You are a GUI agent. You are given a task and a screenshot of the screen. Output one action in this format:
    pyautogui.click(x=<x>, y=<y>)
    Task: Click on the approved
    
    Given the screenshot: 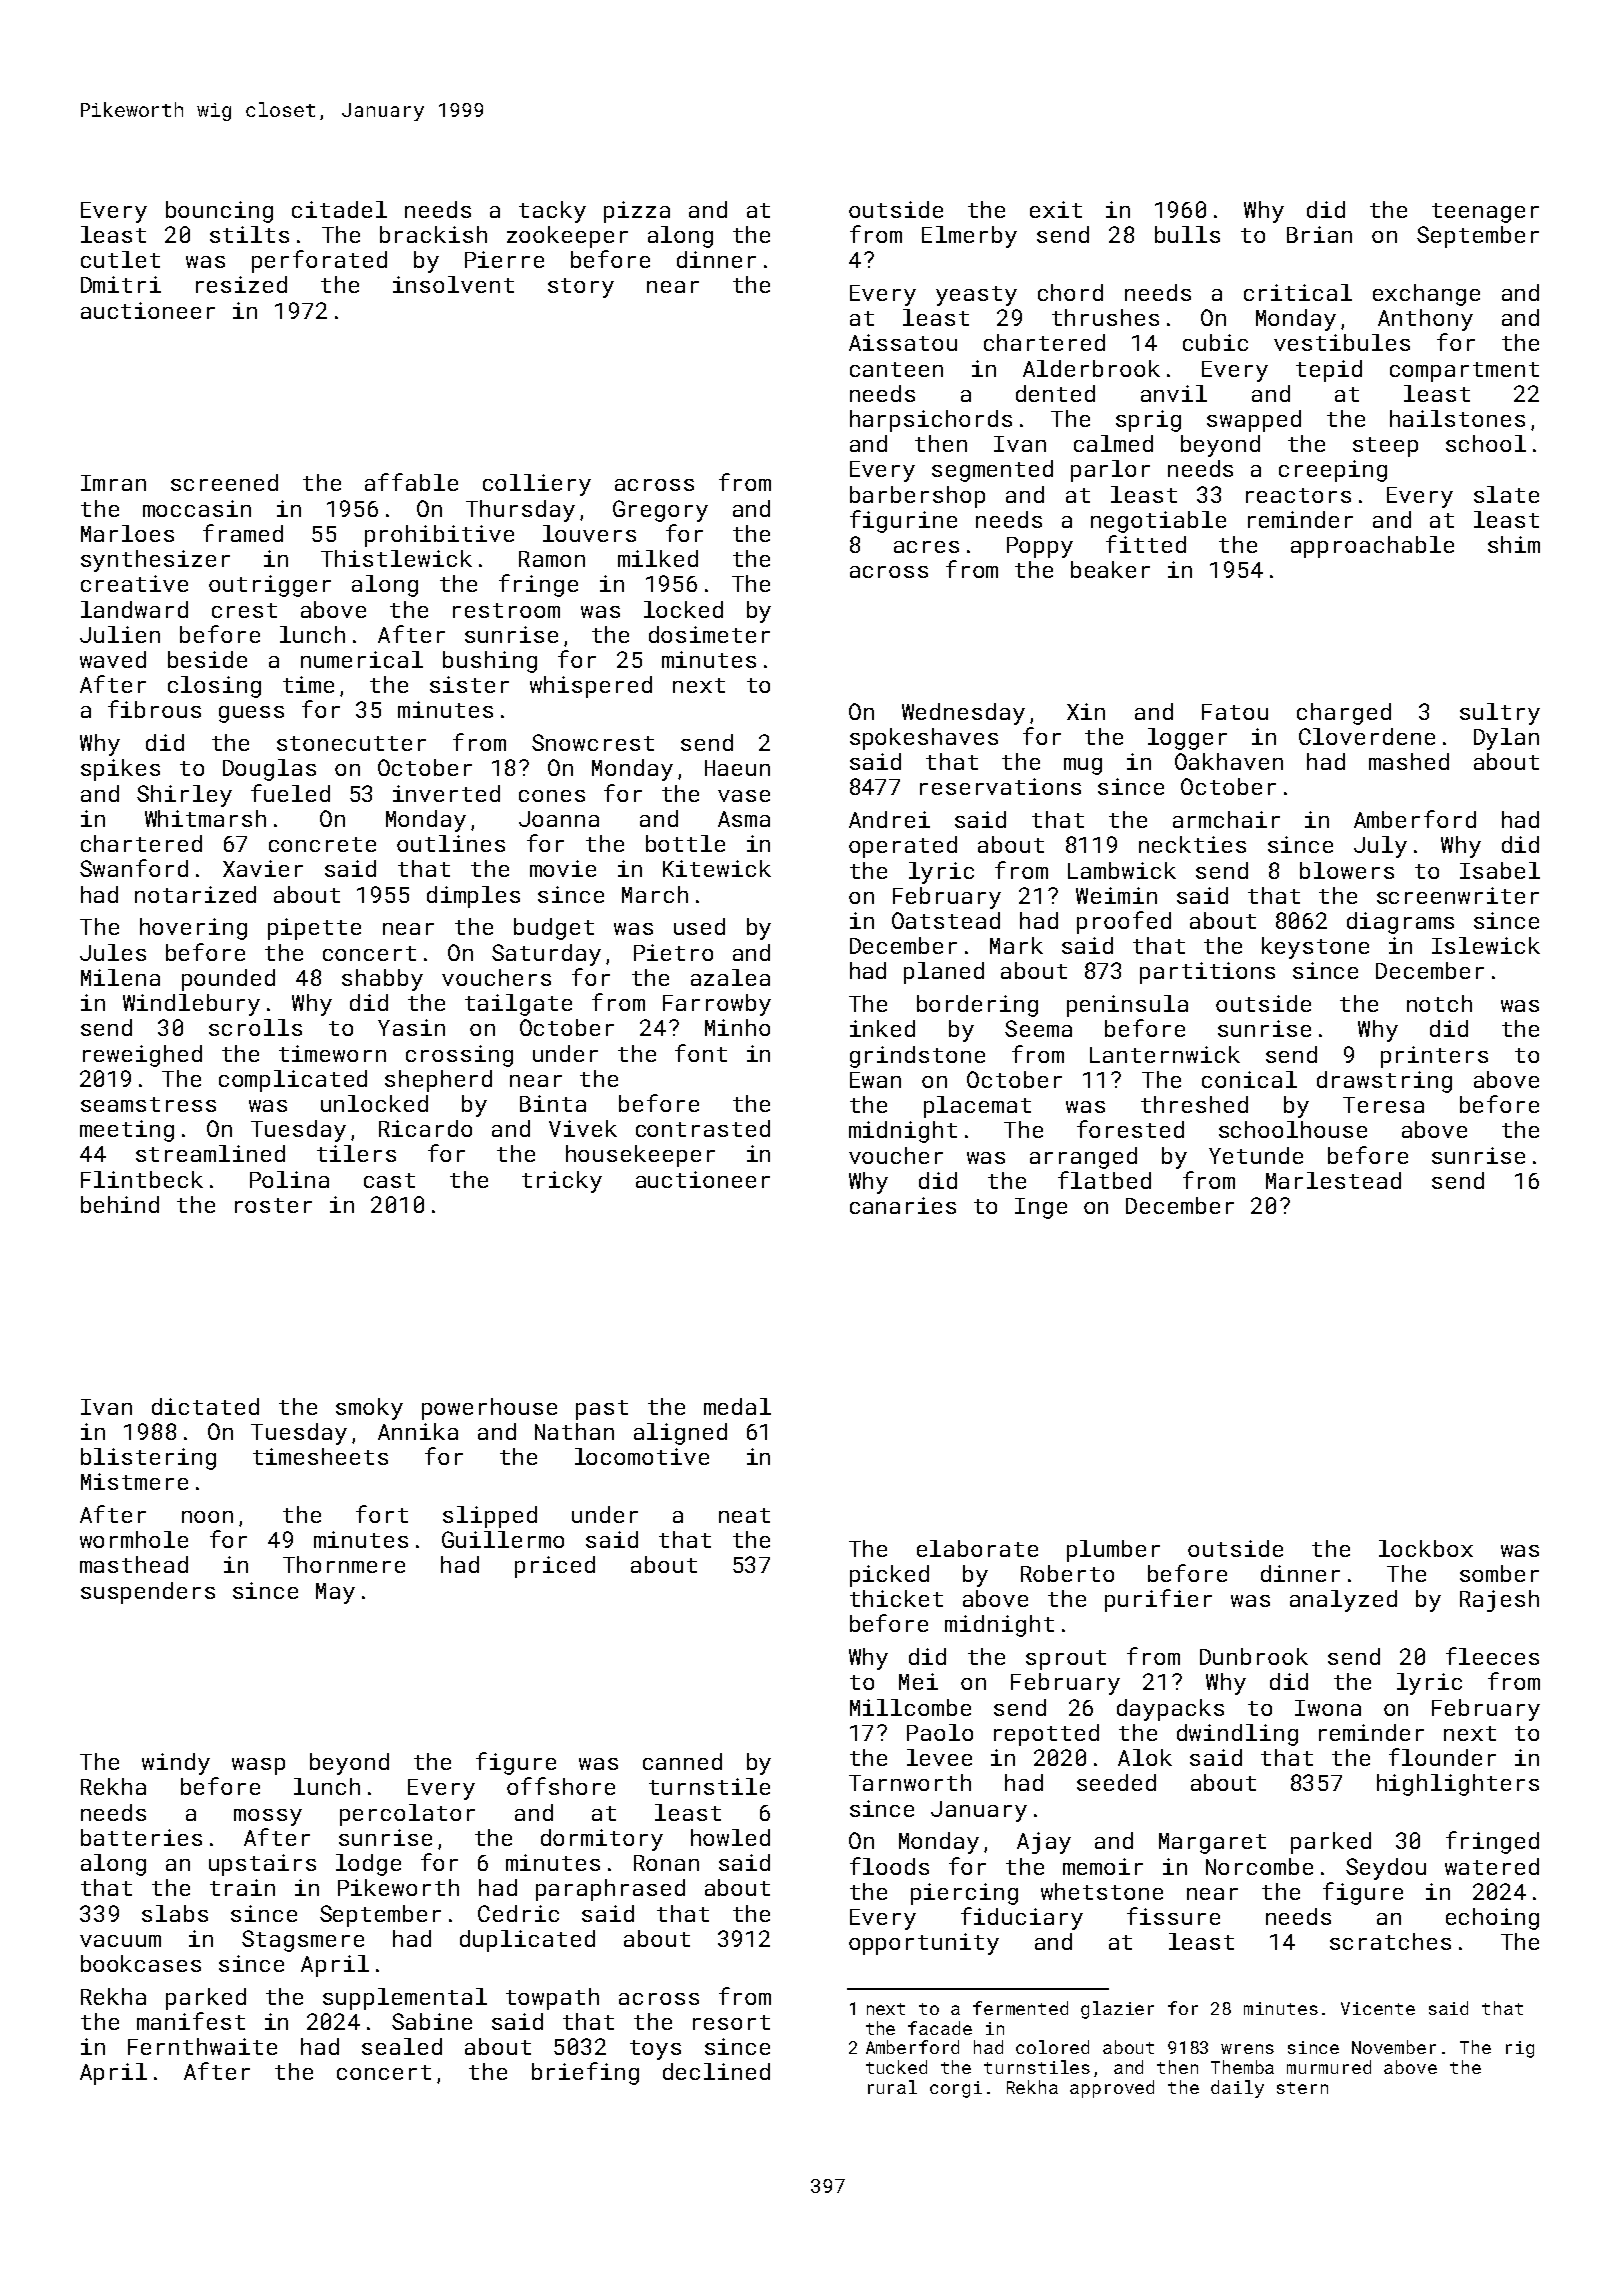 What is the action you would take?
    pyautogui.click(x=1112, y=2089)
